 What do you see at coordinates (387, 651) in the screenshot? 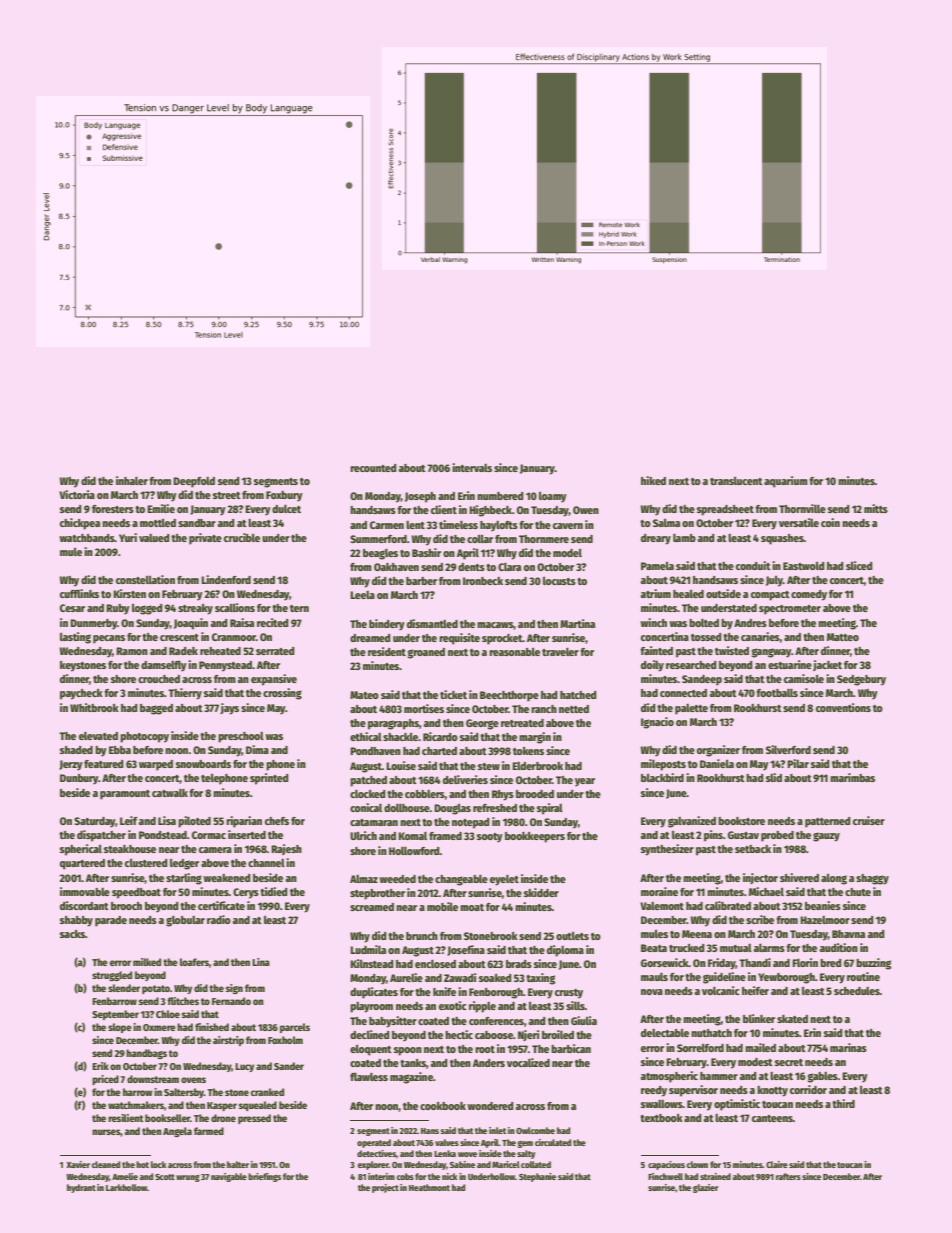
I see `resident` at bounding box center [387, 651].
